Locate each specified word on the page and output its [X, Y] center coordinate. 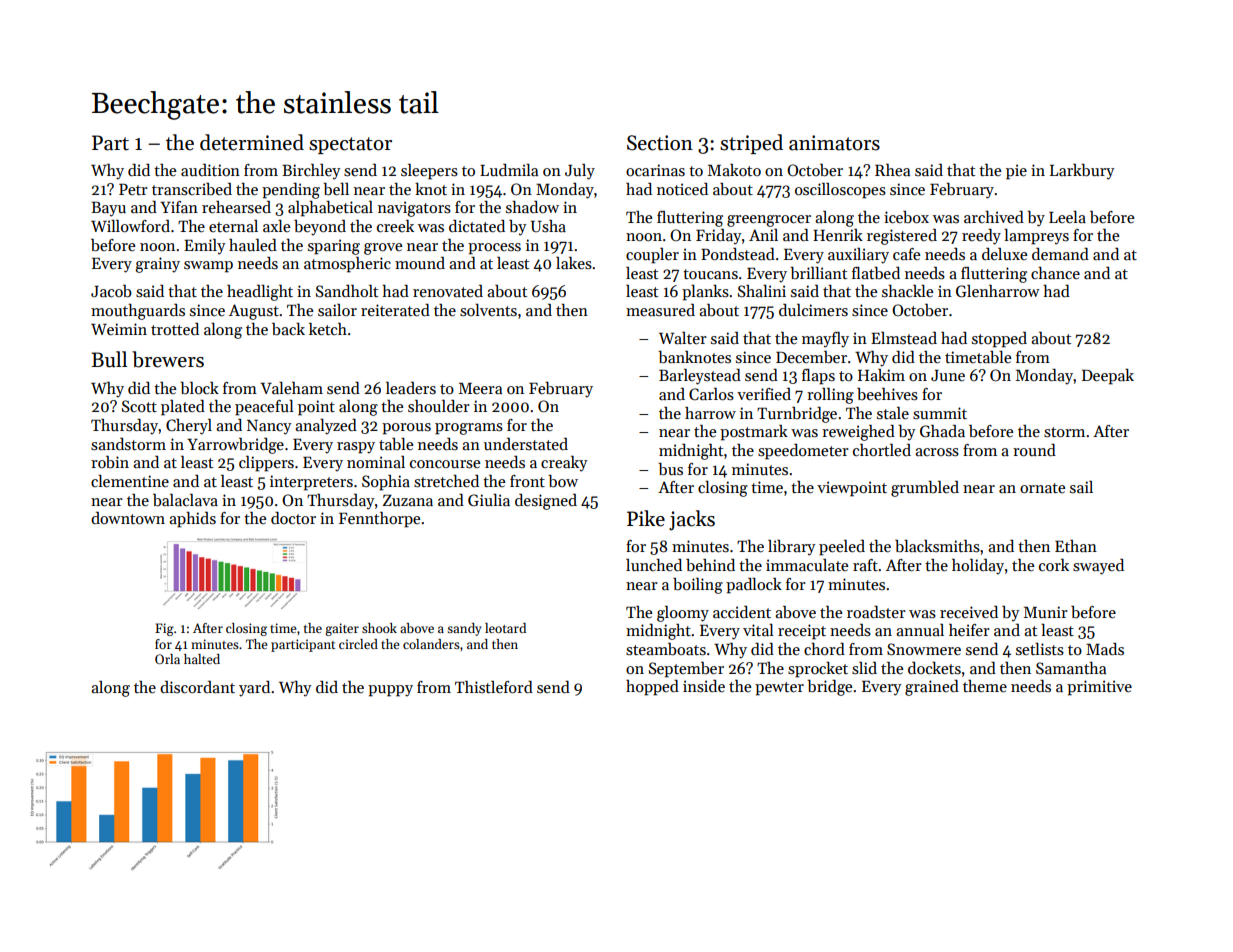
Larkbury [1082, 172]
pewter [779, 689]
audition [210, 170]
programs [469, 429]
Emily [205, 247]
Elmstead [904, 338]
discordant [197, 687]
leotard [505, 628]
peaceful [264, 408]
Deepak [1108, 377]
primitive [1099, 688]
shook [379, 628]
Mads [1105, 649]
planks [705, 293]
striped [751, 144]
